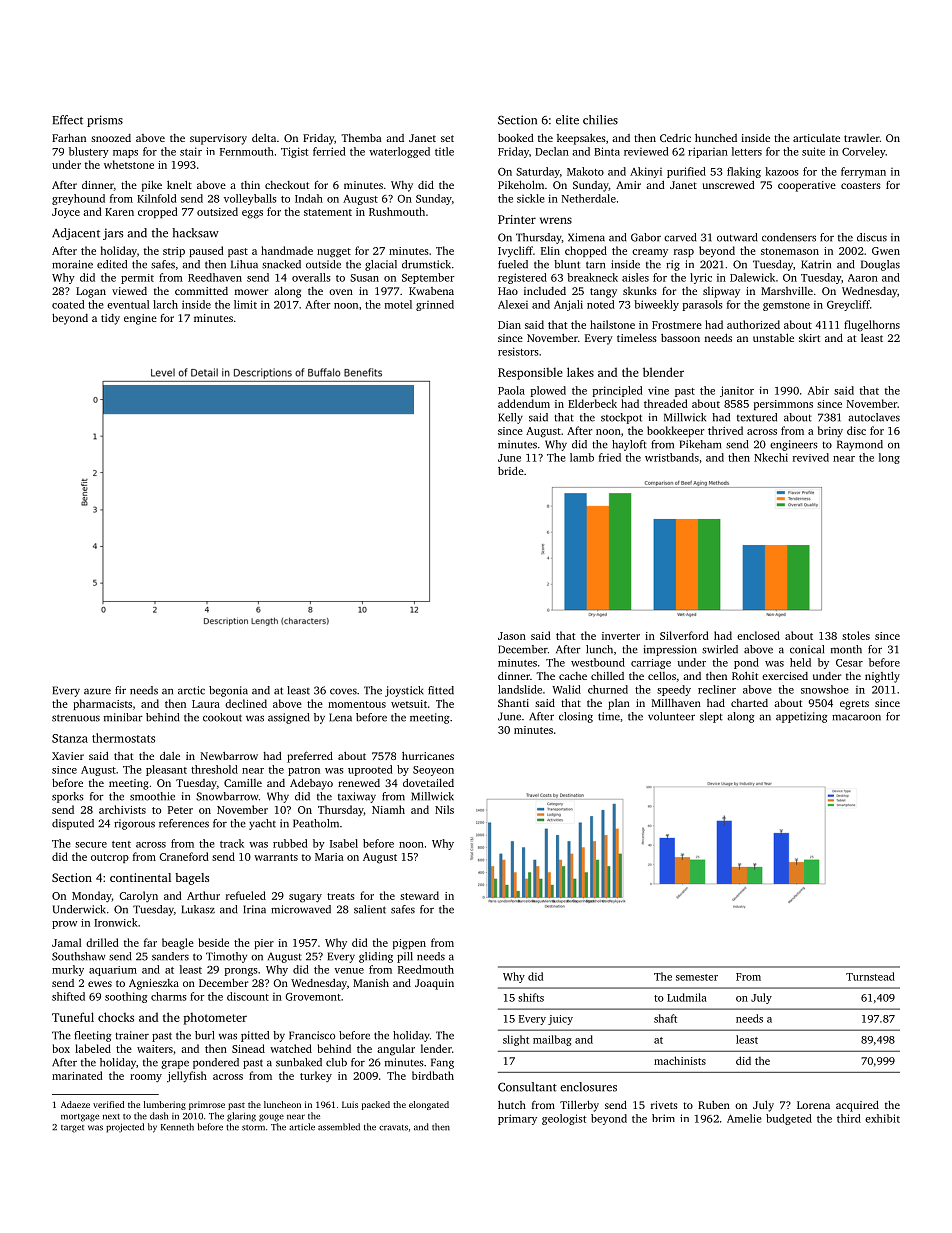  What do you see at coordinates (110, 319) in the image?
I see `tidy` at bounding box center [110, 319].
